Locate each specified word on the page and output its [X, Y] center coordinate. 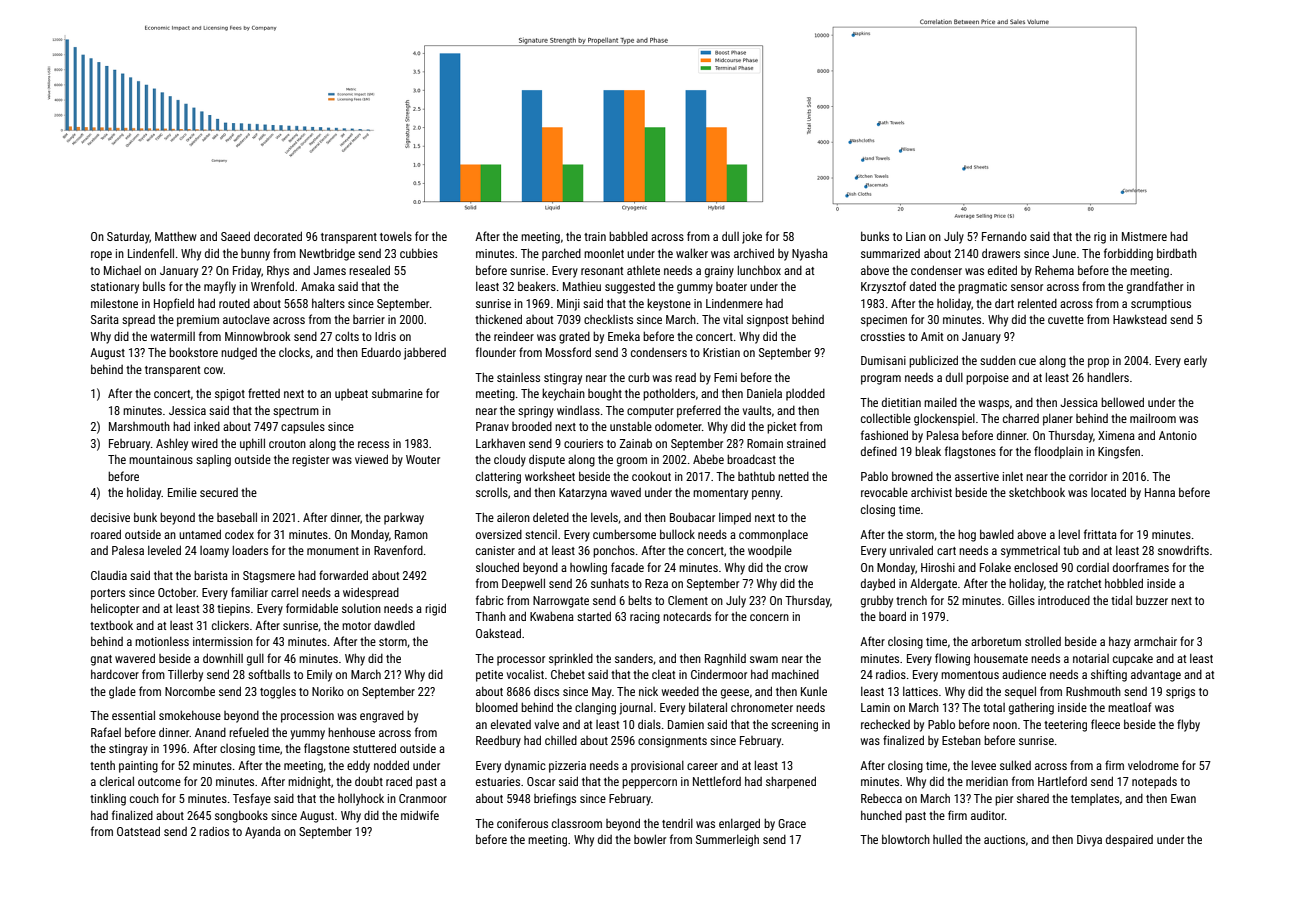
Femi [725, 377]
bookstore [193, 352]
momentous [970, 675]
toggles [278, 692]
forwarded [343, 575]
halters [328, 303]
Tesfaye [252, 799]
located [1108, 492]
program [881, 380]
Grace [792, 823]
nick [648, 691]
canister [495, 550]
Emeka [624, 336]
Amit [932, 336]
